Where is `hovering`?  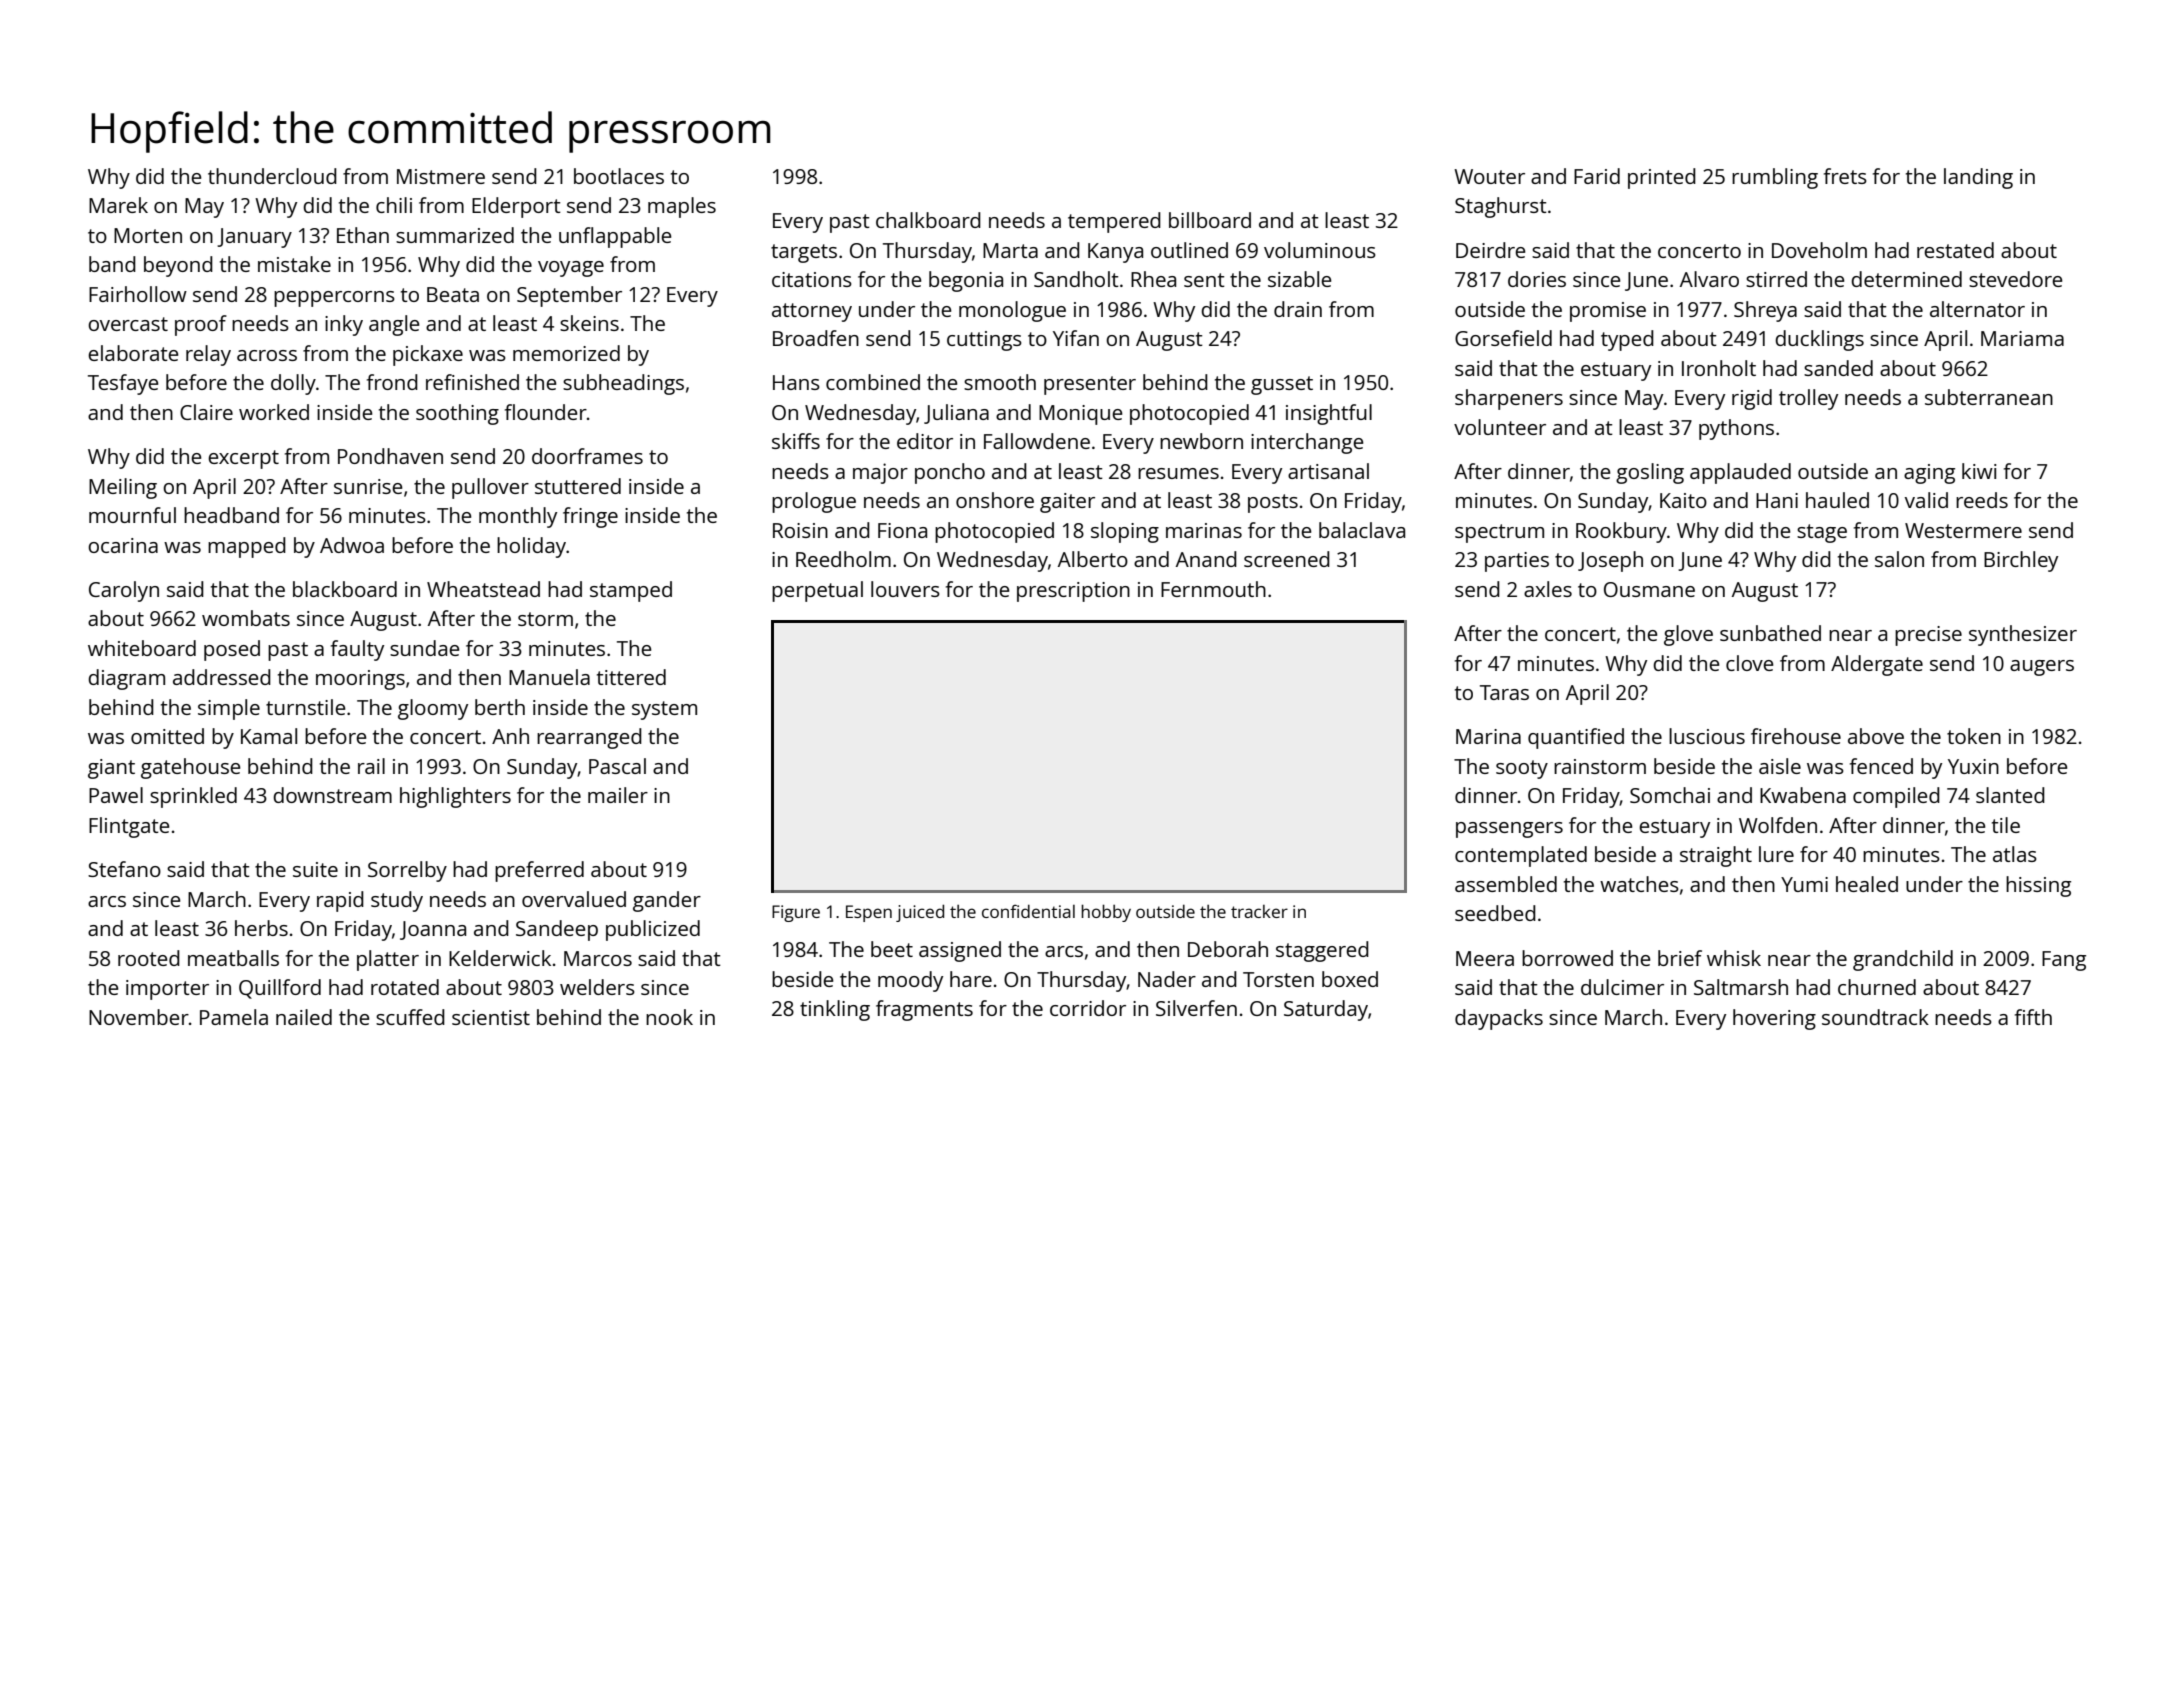 hovering is located at coordinates (1774, 1019).
